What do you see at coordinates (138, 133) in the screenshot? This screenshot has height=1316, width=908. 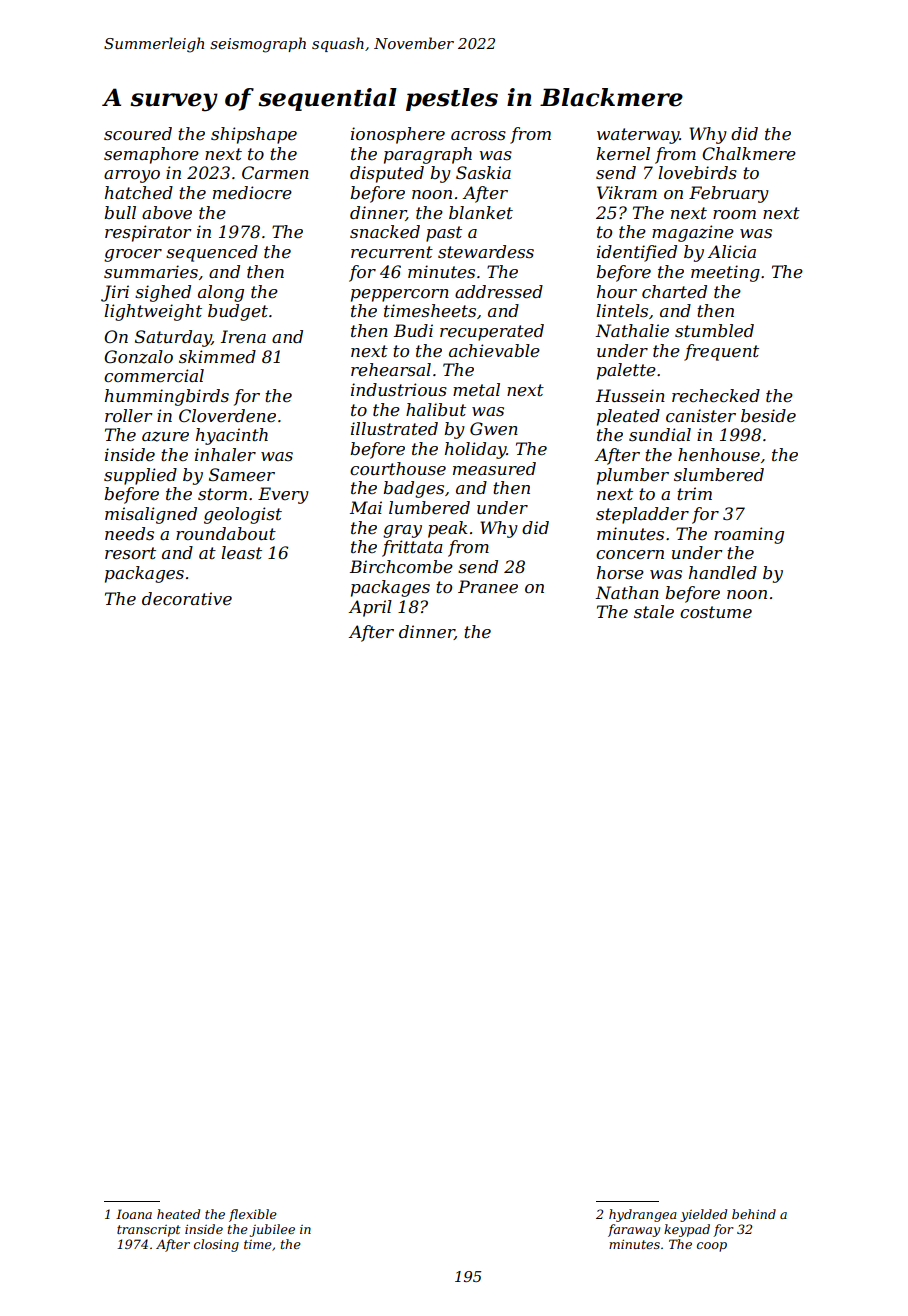 I see `scoured` at bounding box center [138, 133].
